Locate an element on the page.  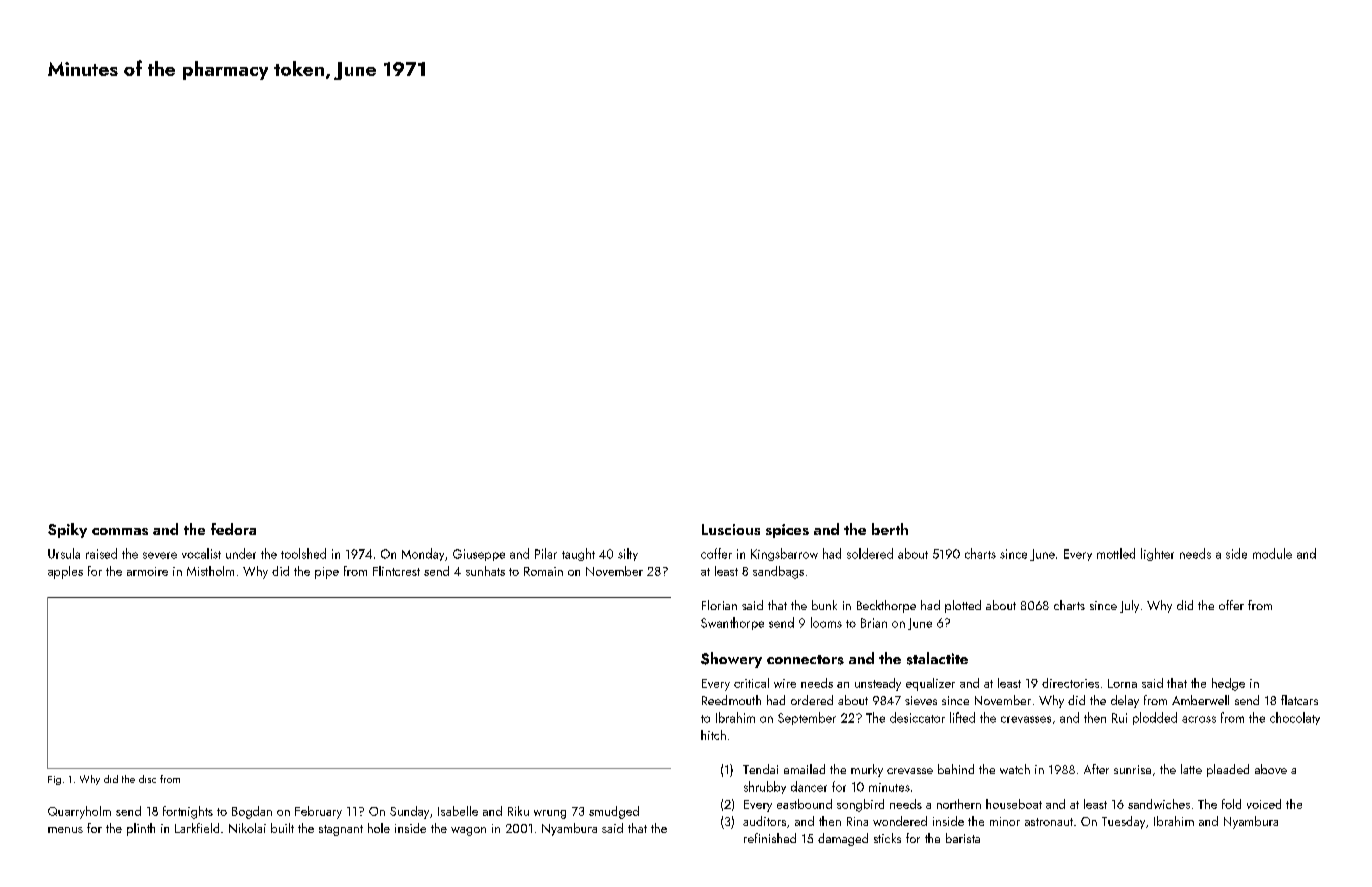
Showery is located at coordinates (731, 660).
